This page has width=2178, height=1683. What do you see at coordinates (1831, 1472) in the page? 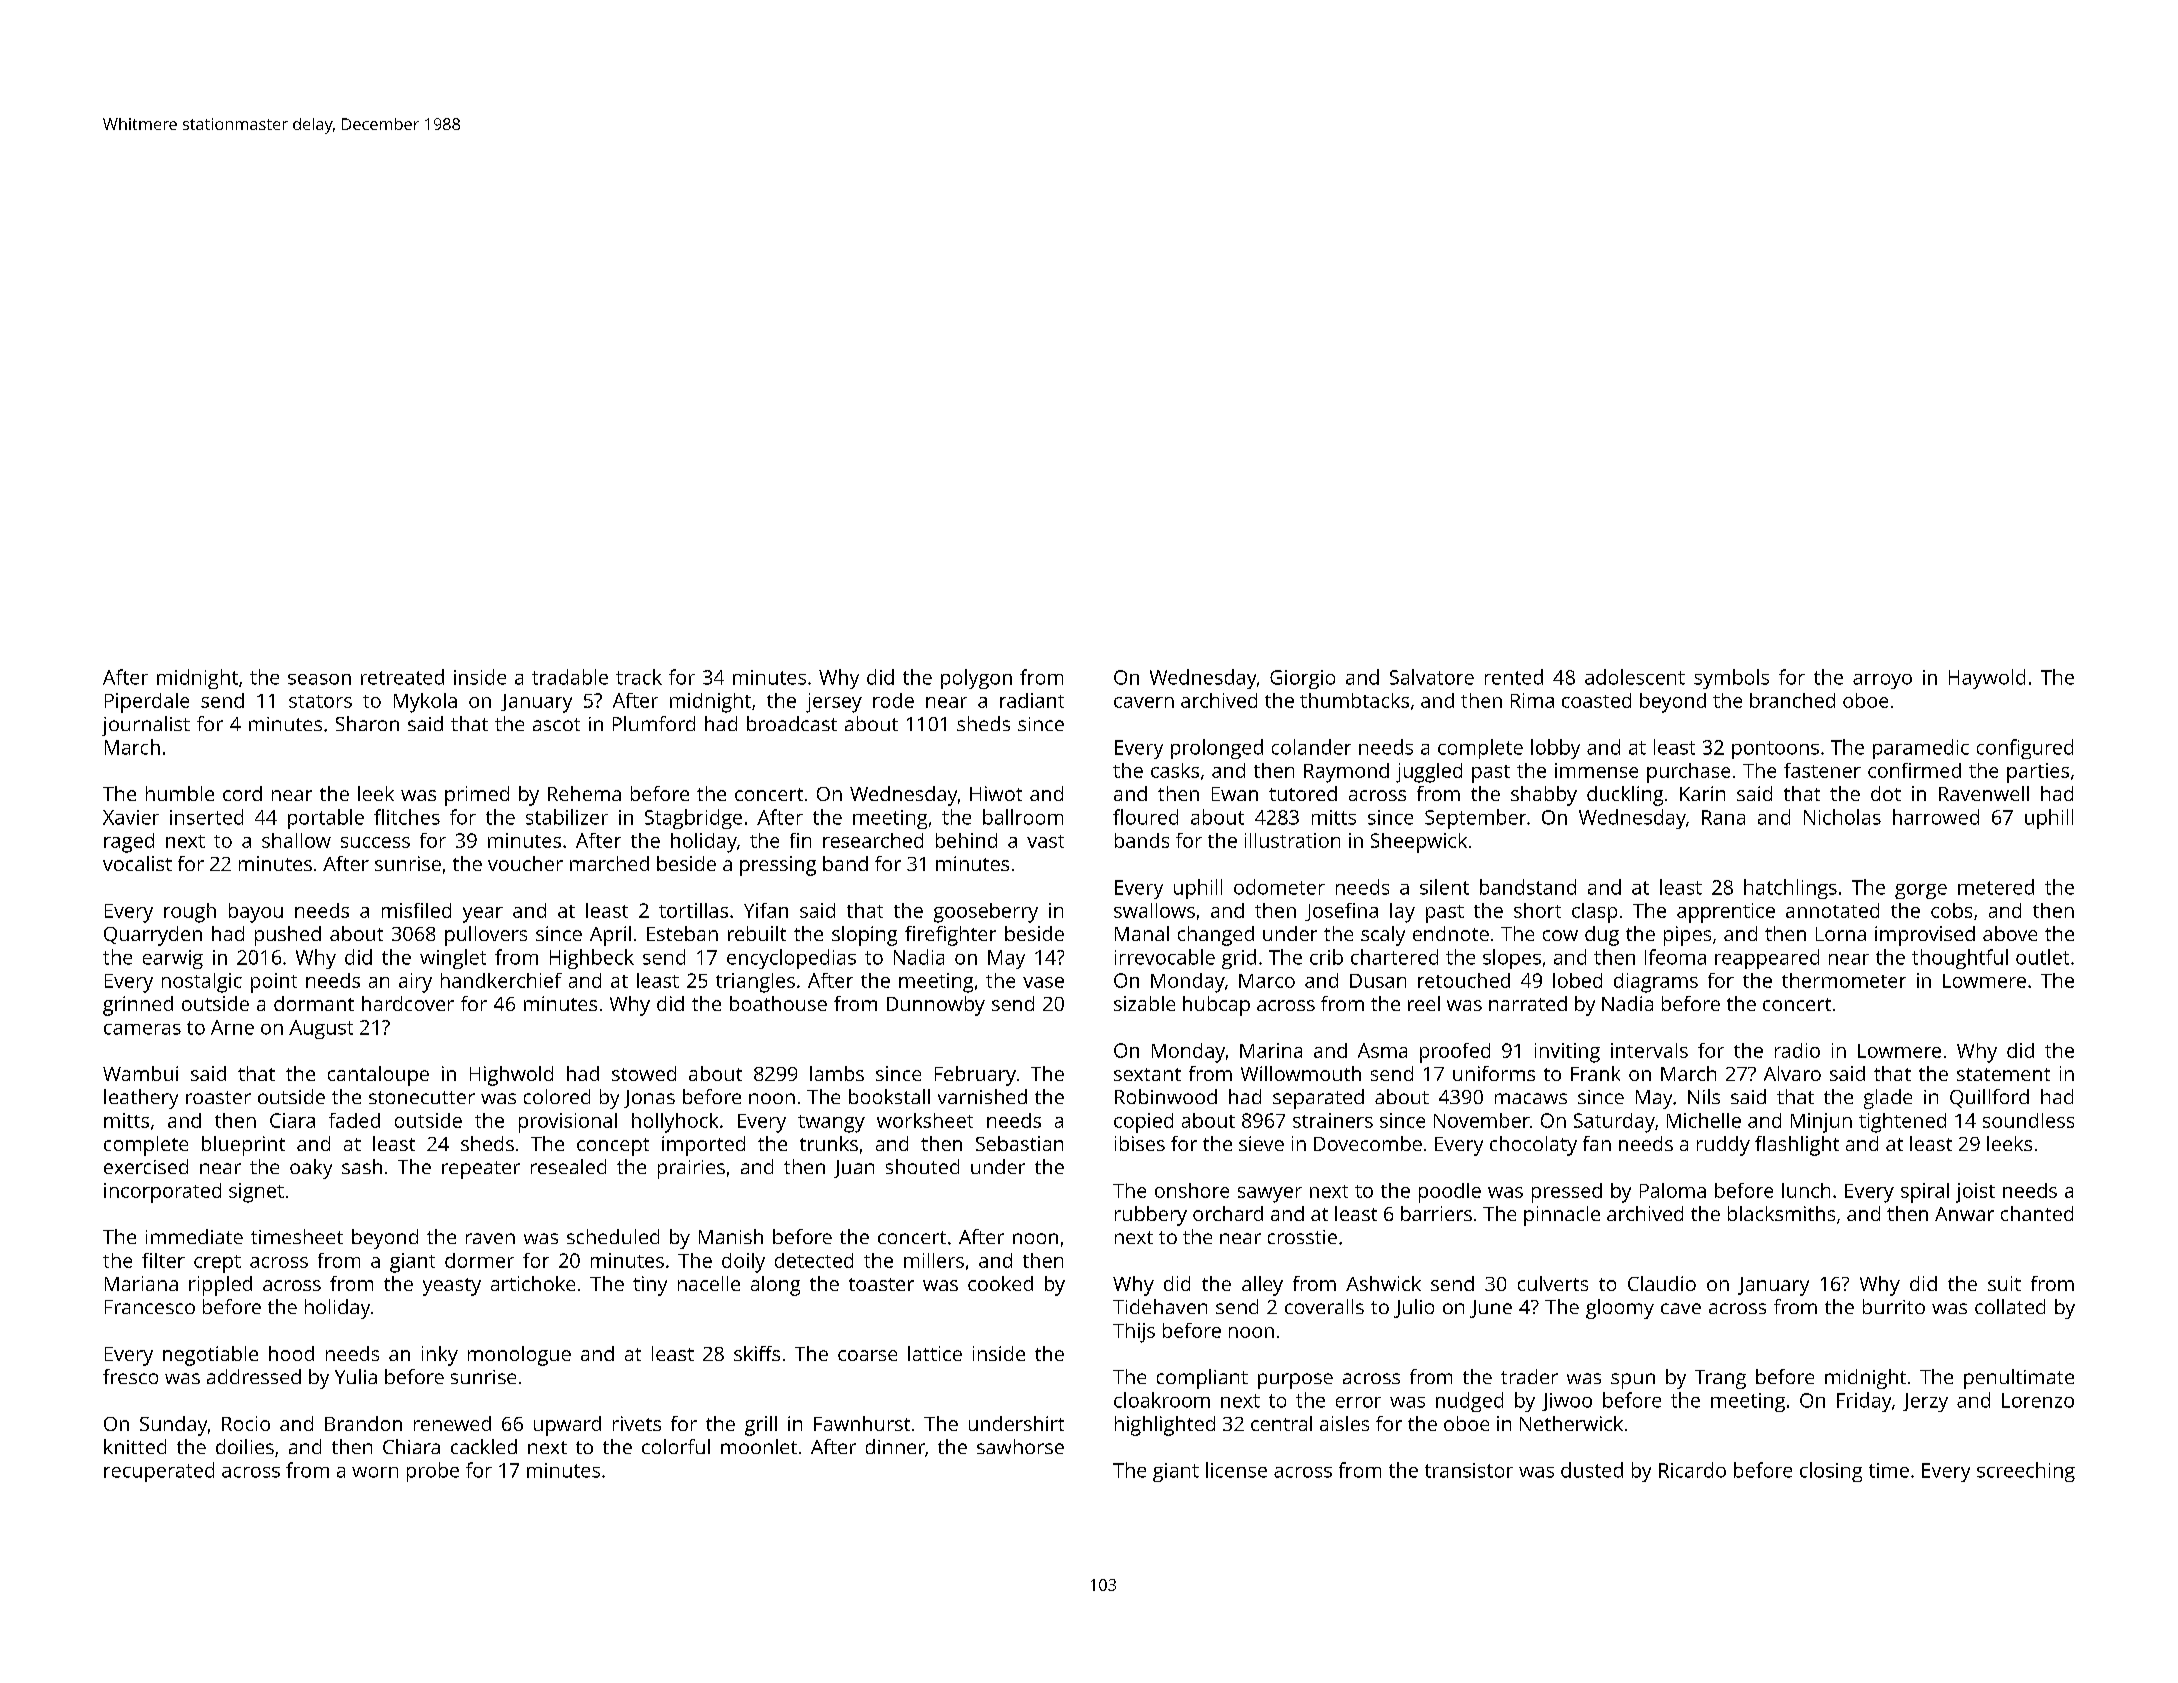
I see `closing` at bounding box center [1831, 1472].
